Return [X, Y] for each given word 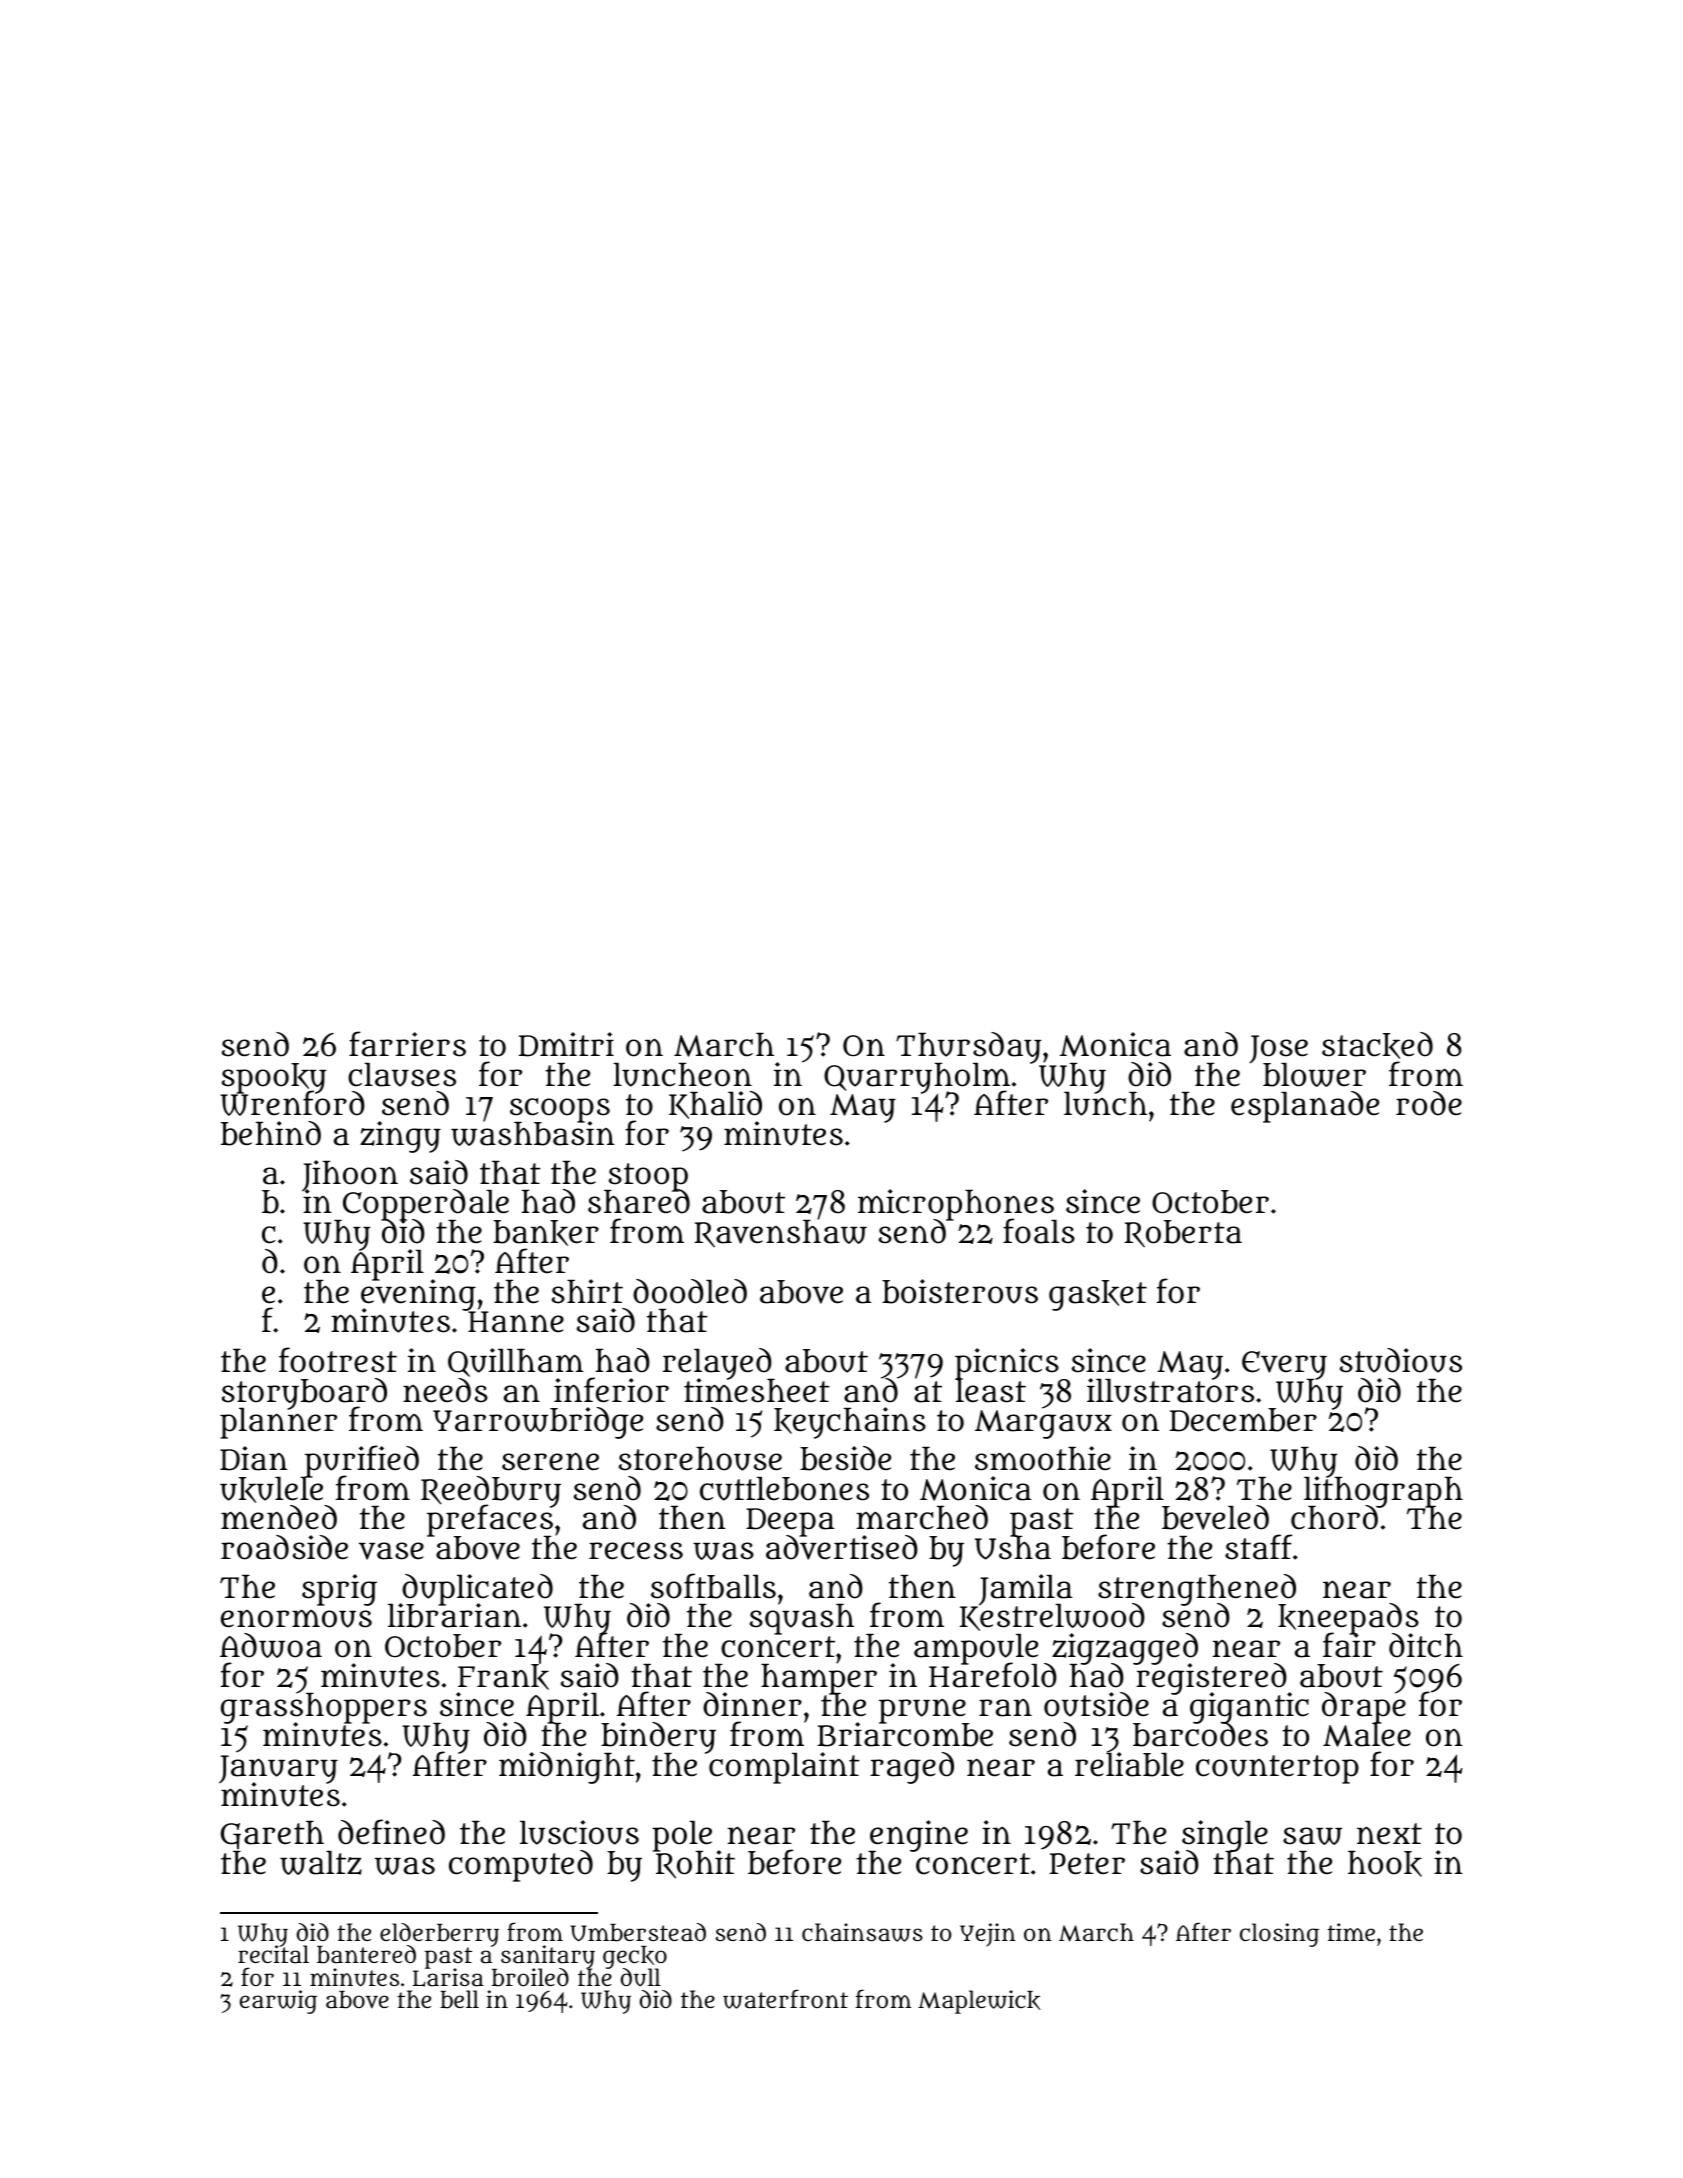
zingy [400, 1137]
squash [802, 1620]
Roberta [1183, 1234]
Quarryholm [917, 1078]
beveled [1215, 1517]
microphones [956, 1204]
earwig [278, 2002]
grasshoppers [324, 1709]
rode [1429, 1103]
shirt [587, 1291]
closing [1279, 1935]
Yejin [988, 1935]
